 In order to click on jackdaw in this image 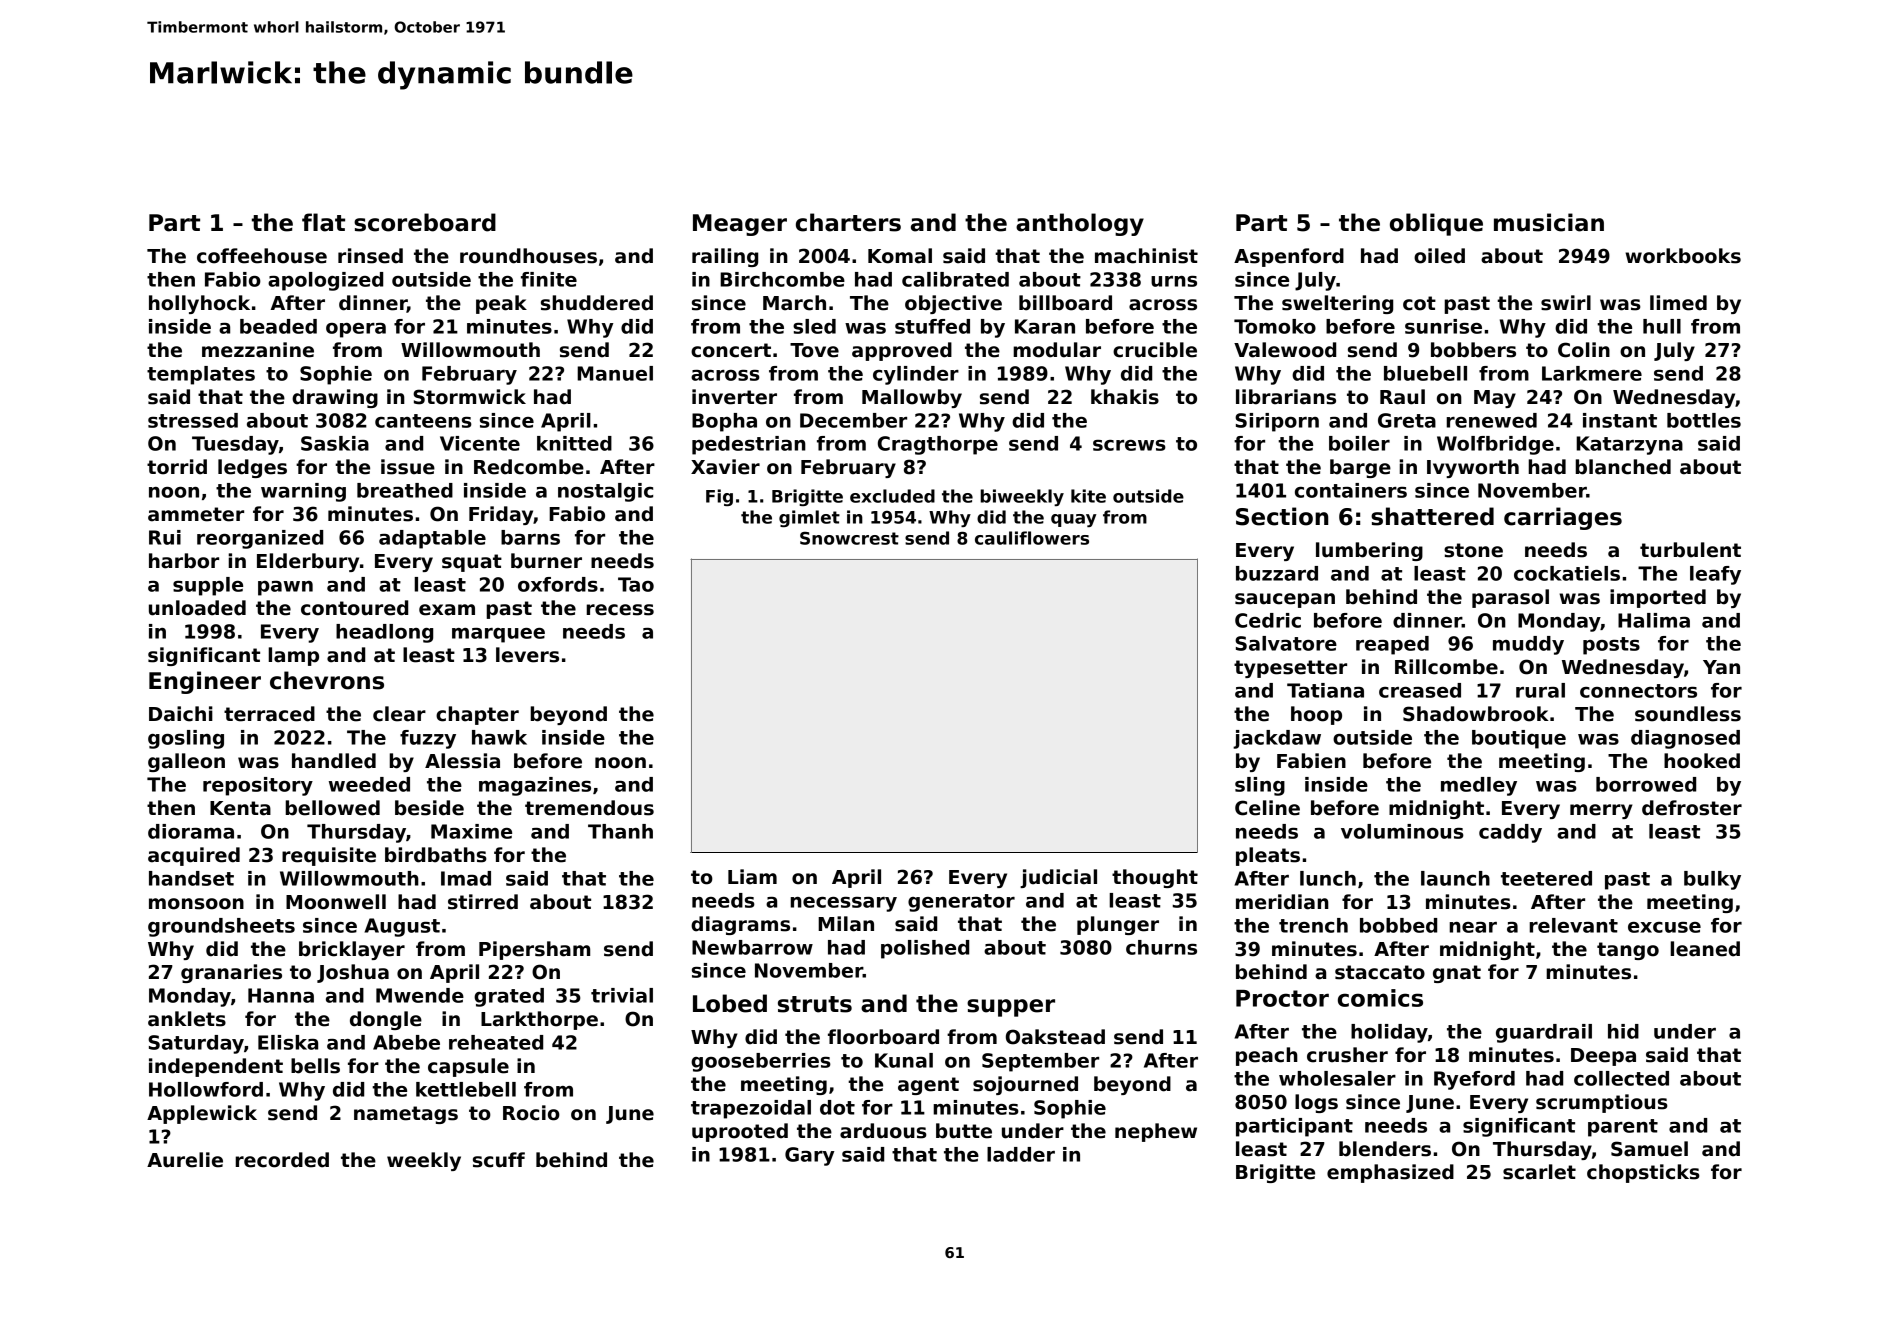, I will do `click(1277, 739)`.
